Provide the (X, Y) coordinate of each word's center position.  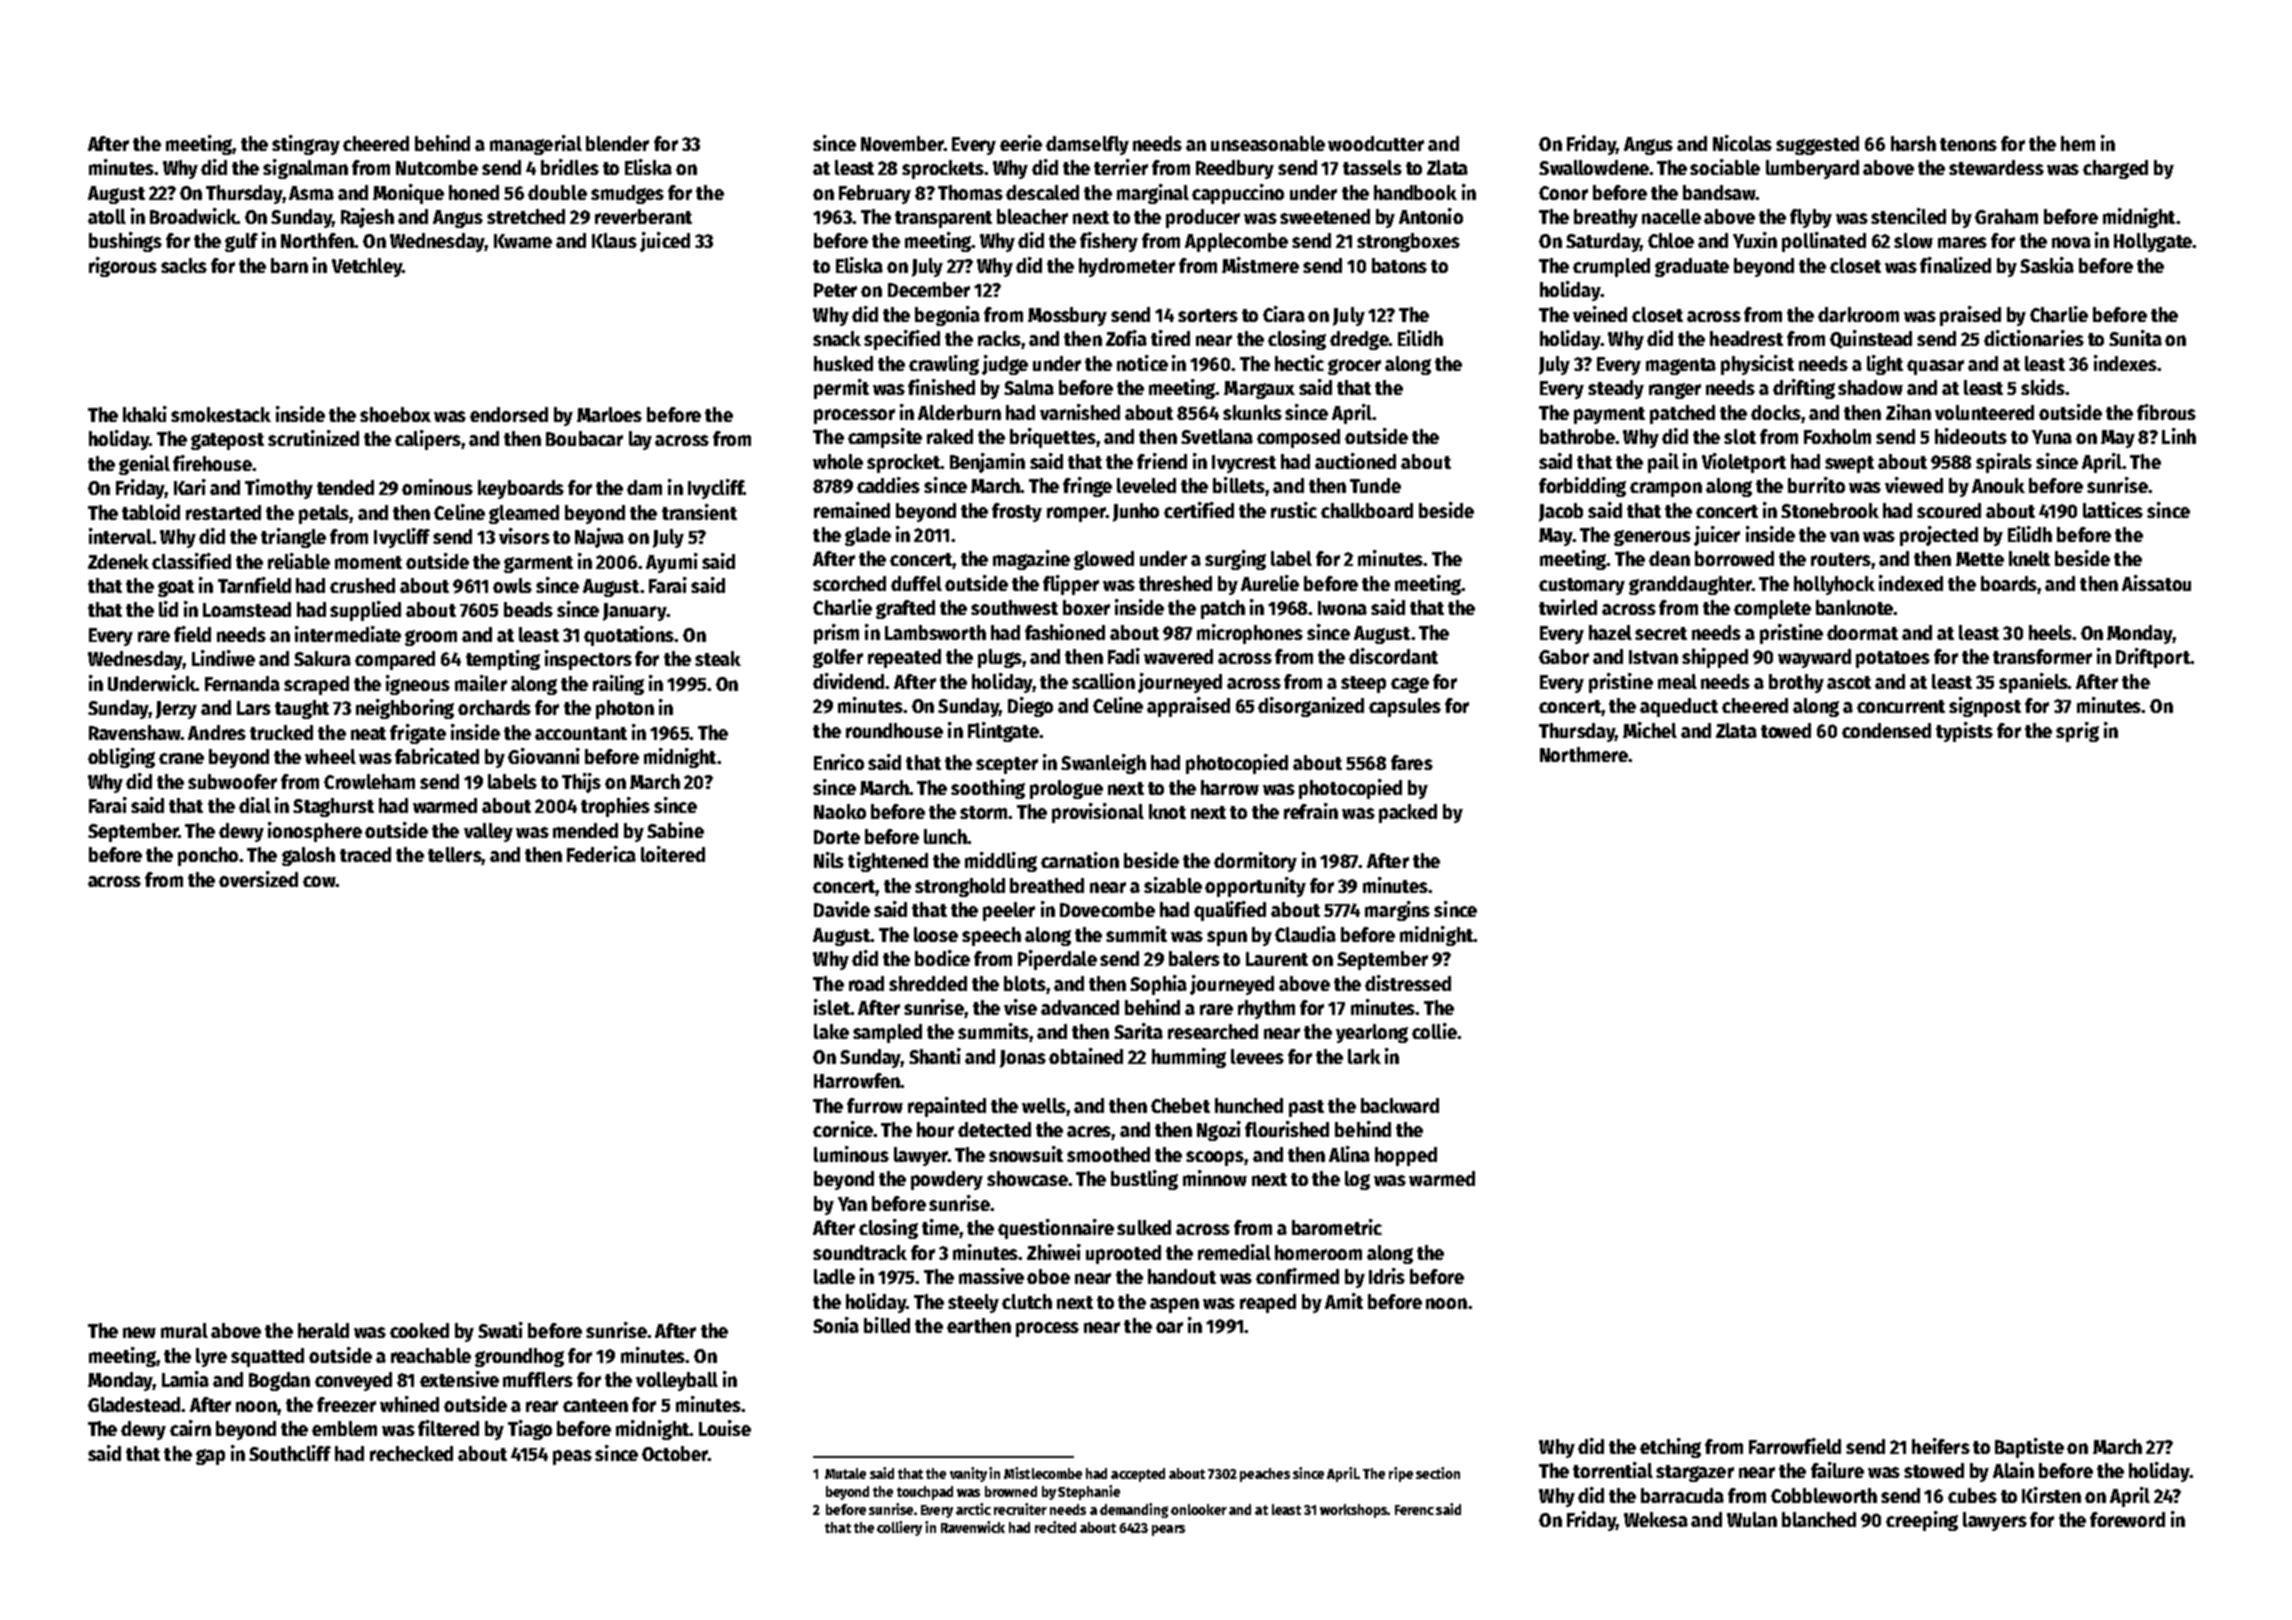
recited (1055, 1527)
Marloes (609, 414)
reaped (1268, 1303)
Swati (500, 1330)
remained (852, 510)
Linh (2179, 436)
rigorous (123, 267)
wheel (330, 756)
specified (902, 340)
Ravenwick (973, 1527)
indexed (1911, 583)
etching (1670, 1448)
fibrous (2166, 412)
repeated (904, 658)
